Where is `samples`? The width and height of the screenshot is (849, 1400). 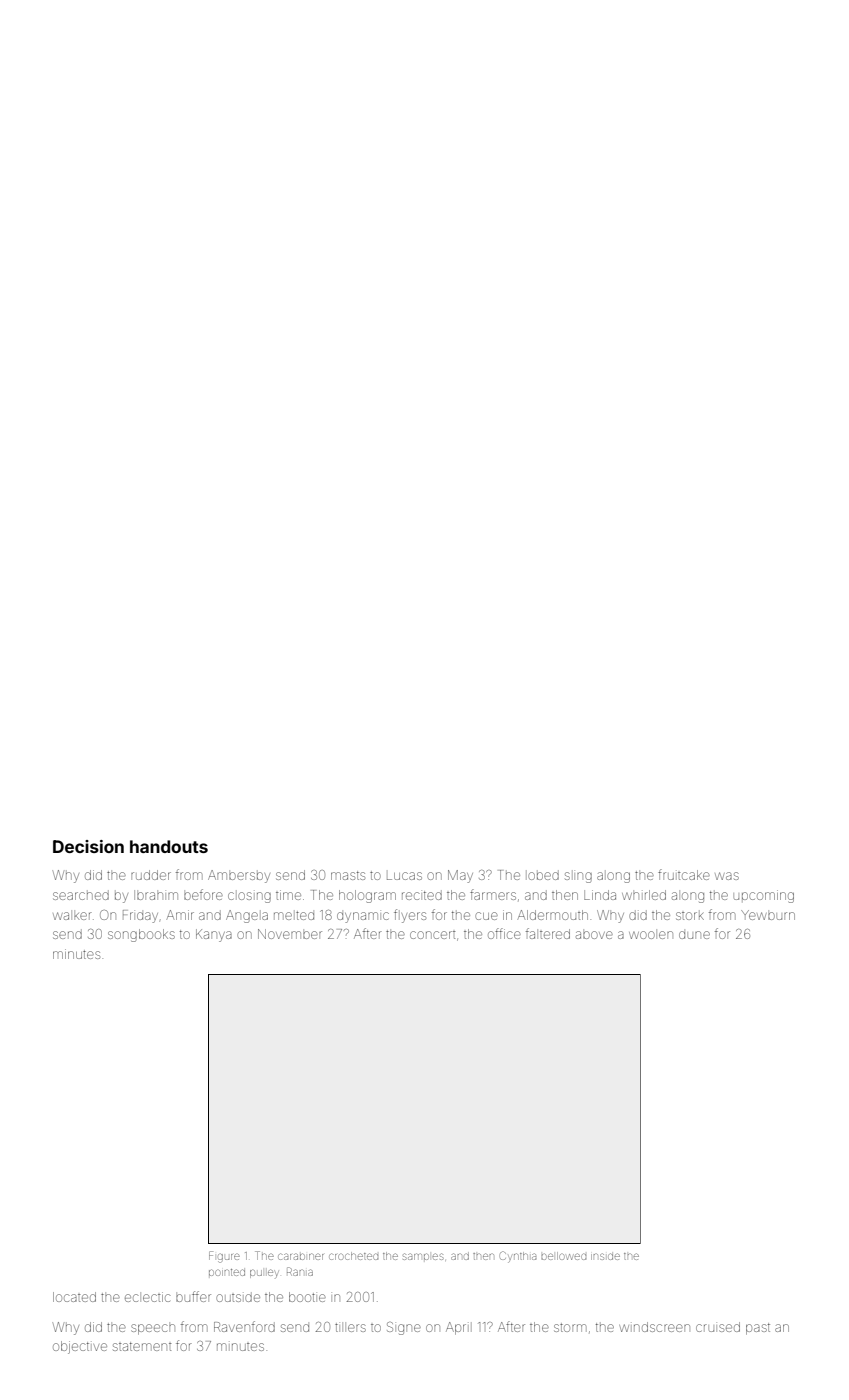 samples is located at coordinates (423, 1256).
